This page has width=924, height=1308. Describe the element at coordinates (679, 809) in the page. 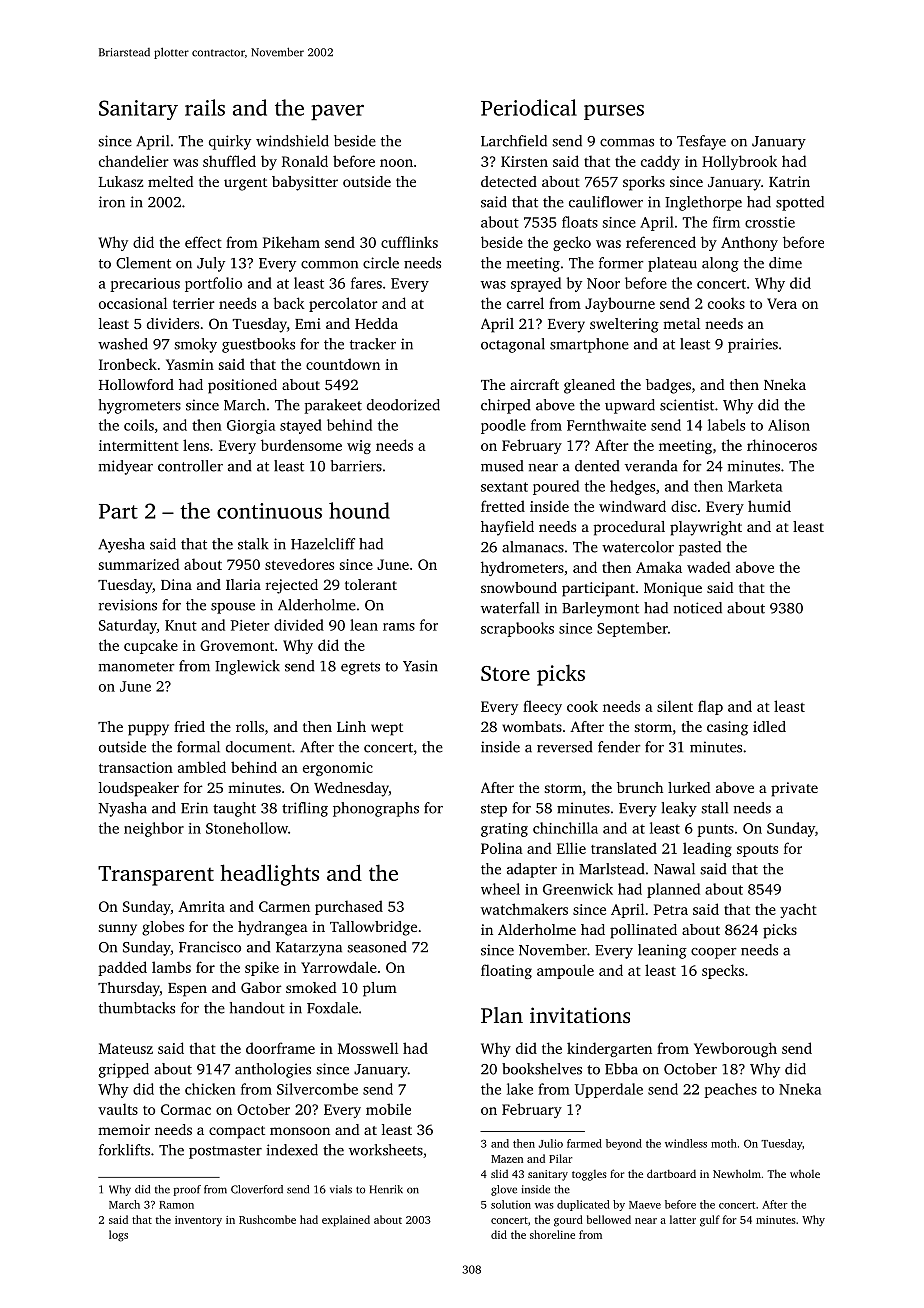

I see `leaky` at that location.
